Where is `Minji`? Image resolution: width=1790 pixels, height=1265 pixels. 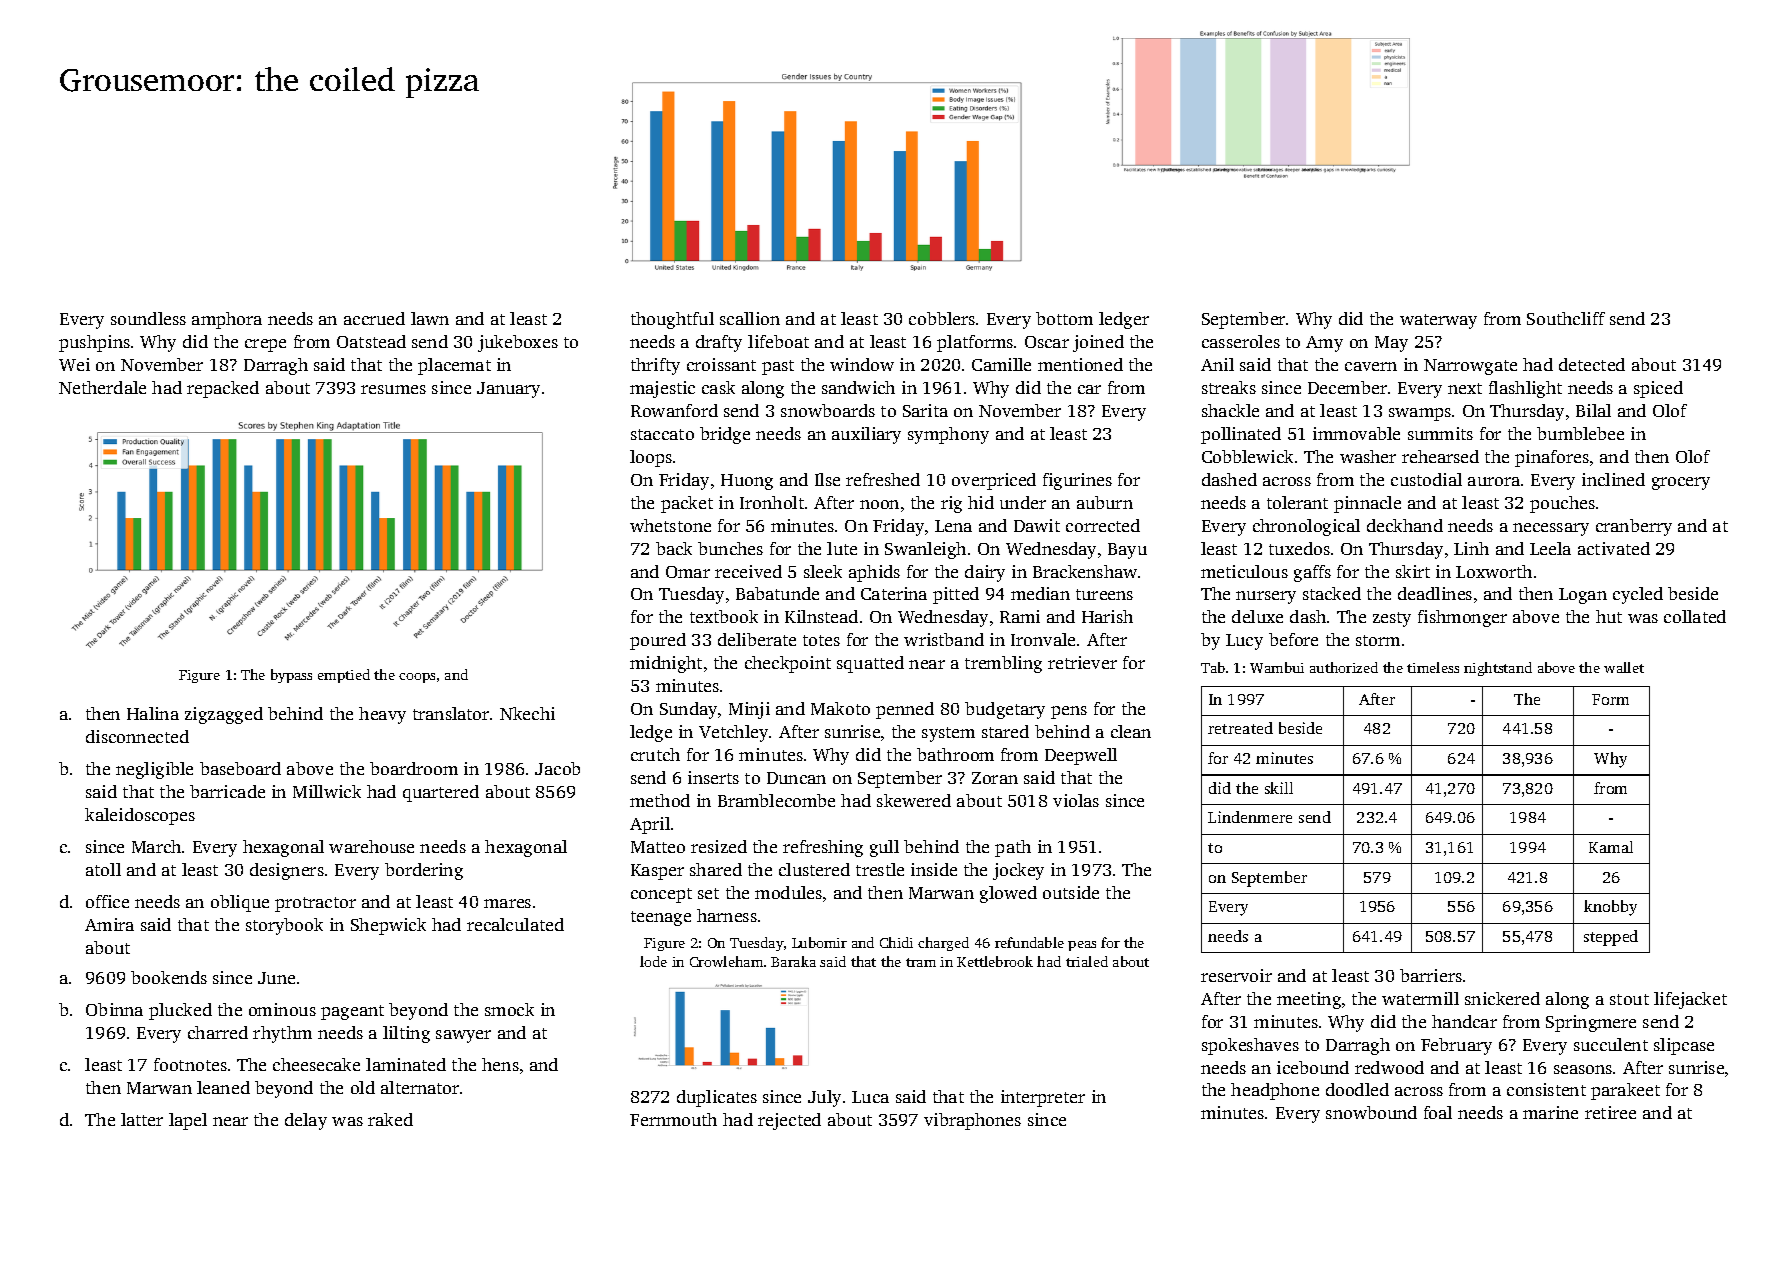
Minji is located at coordinates (749, 710).
